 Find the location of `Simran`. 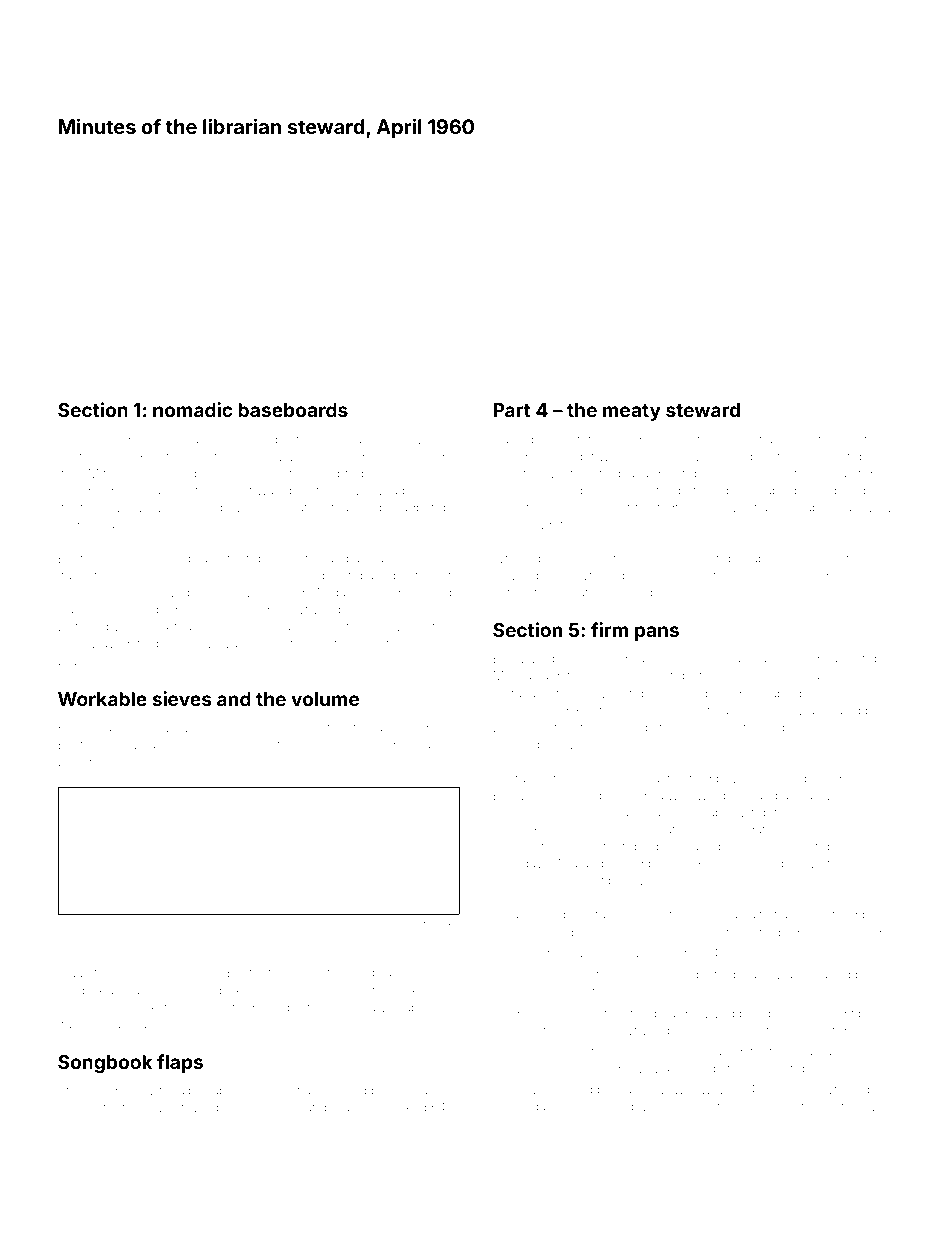

Simran is located at coordinates (513, 778).
